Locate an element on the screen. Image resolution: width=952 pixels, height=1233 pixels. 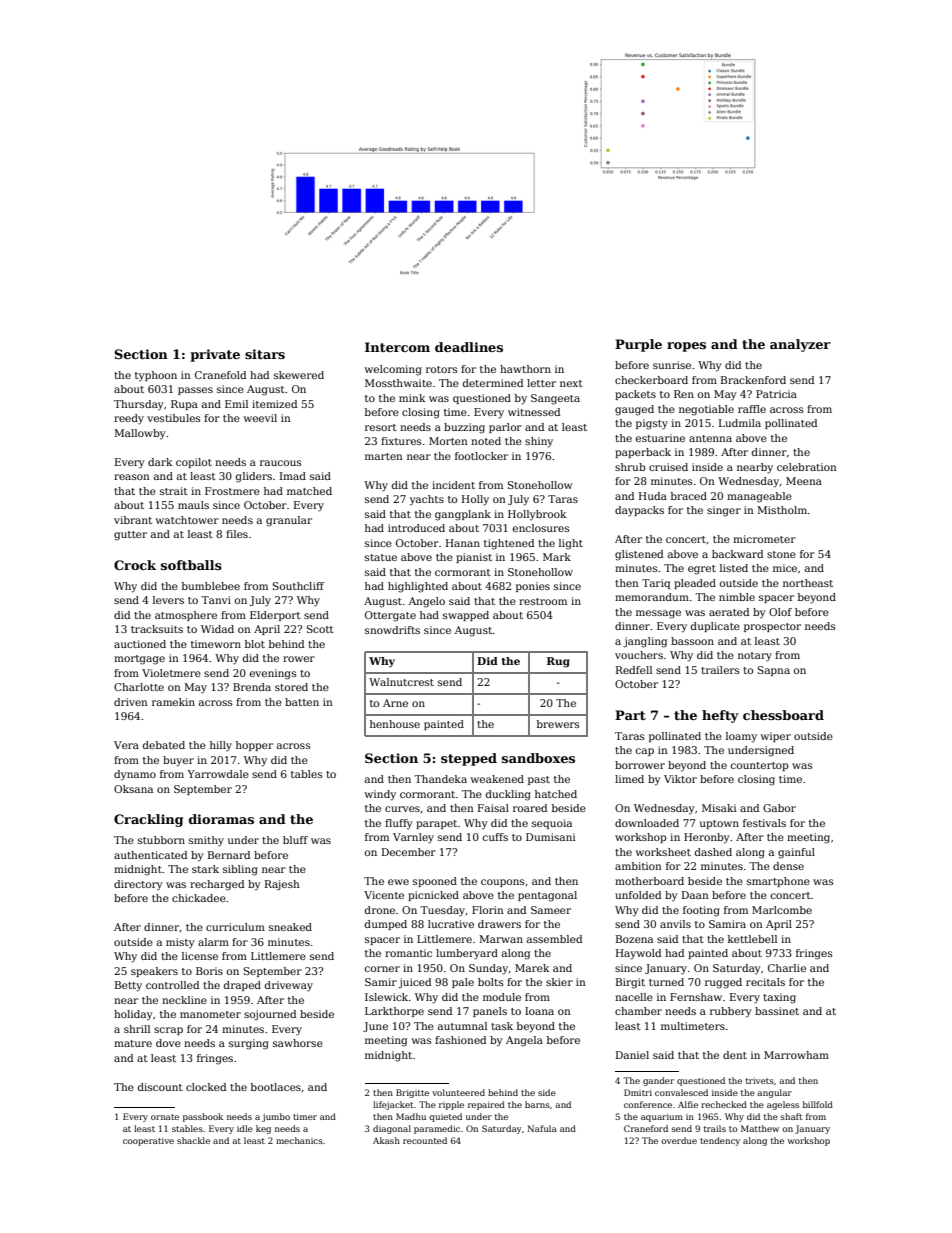
gainful is located at coordinates (796, 853).
